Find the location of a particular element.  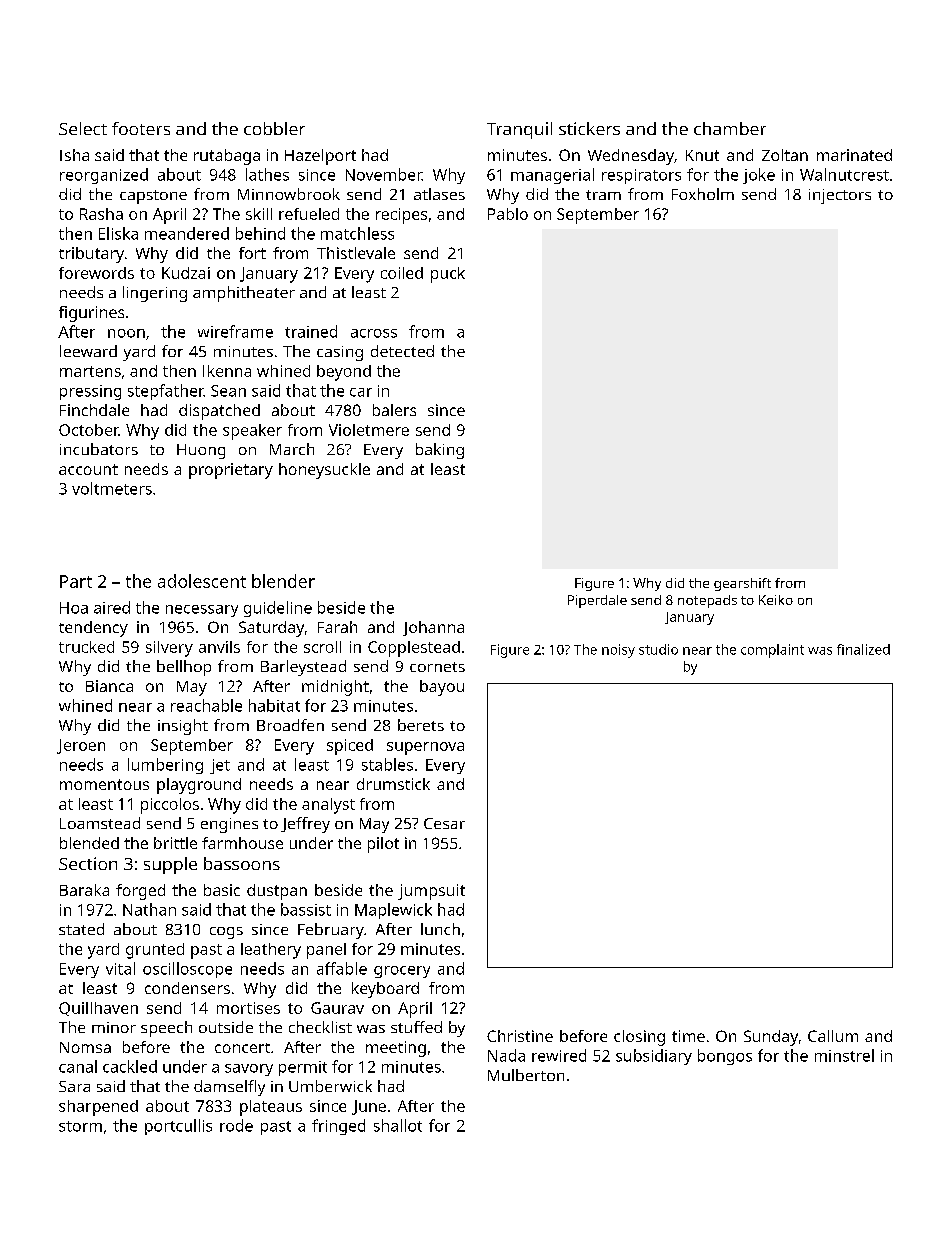

Piperdale is located at coordinates (597, 601).
